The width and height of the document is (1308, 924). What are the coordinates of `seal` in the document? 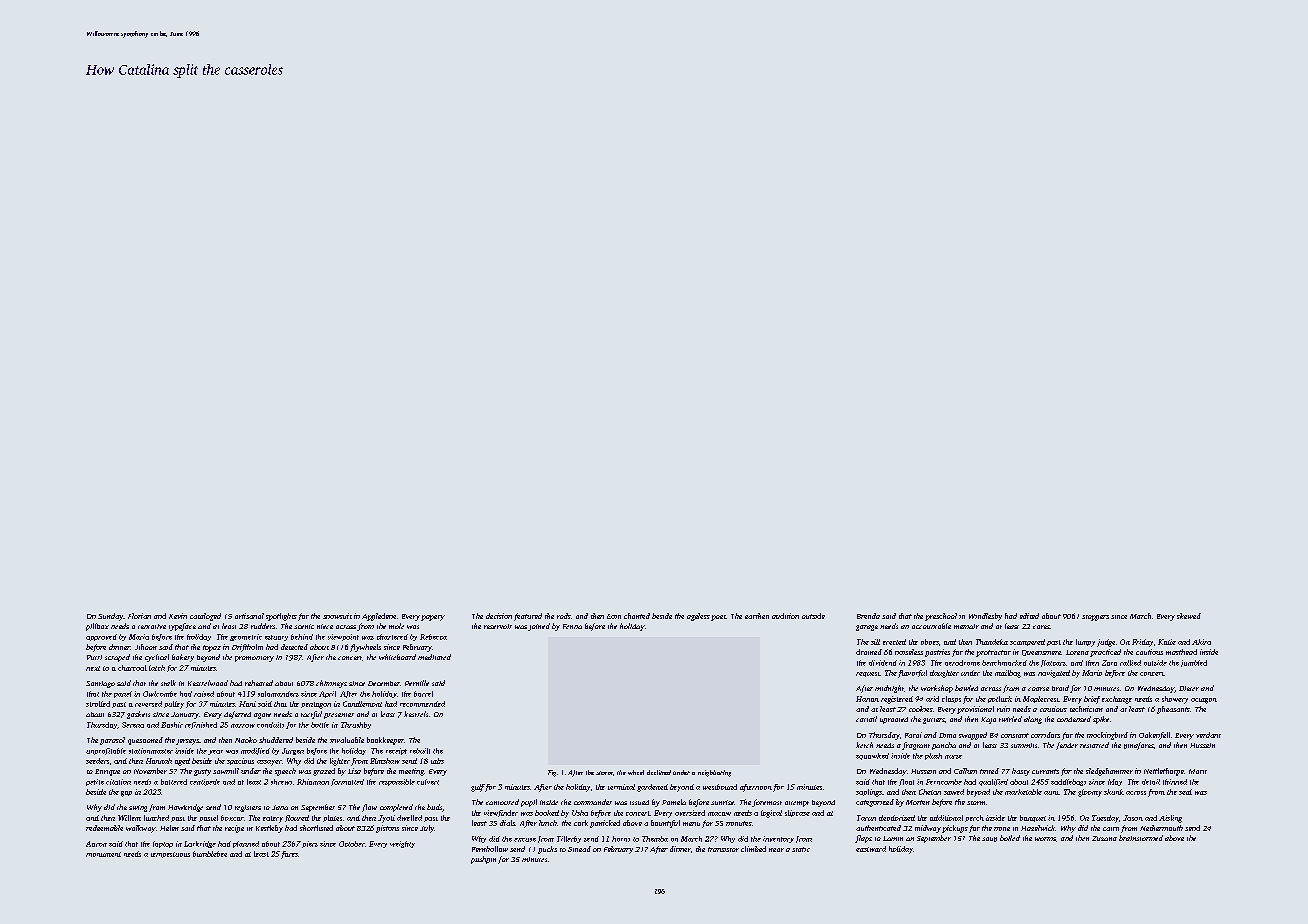 It's located at (1185, 792).
